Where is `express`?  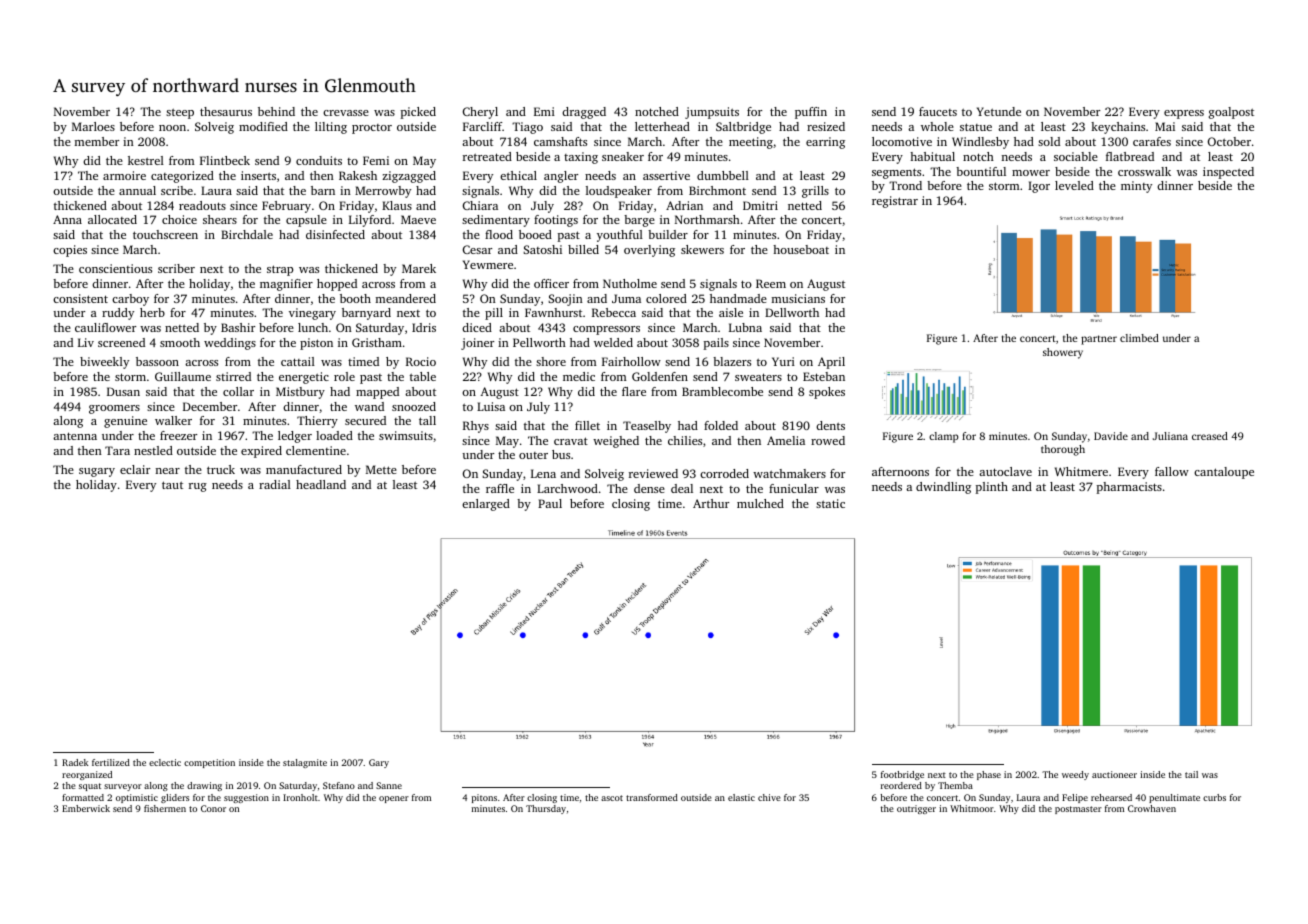 express is located at coordinates (1184, 114).
